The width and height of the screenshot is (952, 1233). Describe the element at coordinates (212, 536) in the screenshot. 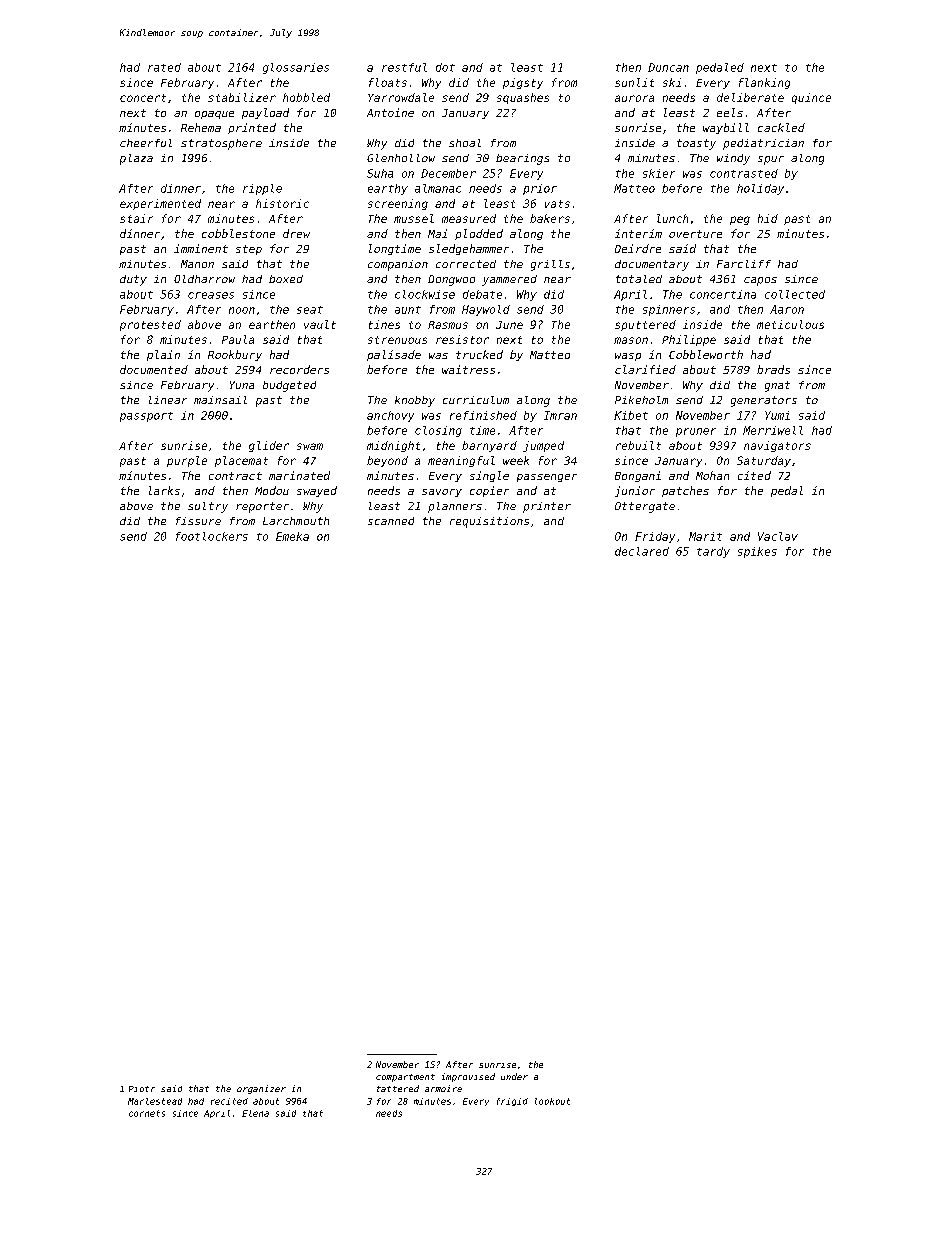

I see `footlockers` at that location.
